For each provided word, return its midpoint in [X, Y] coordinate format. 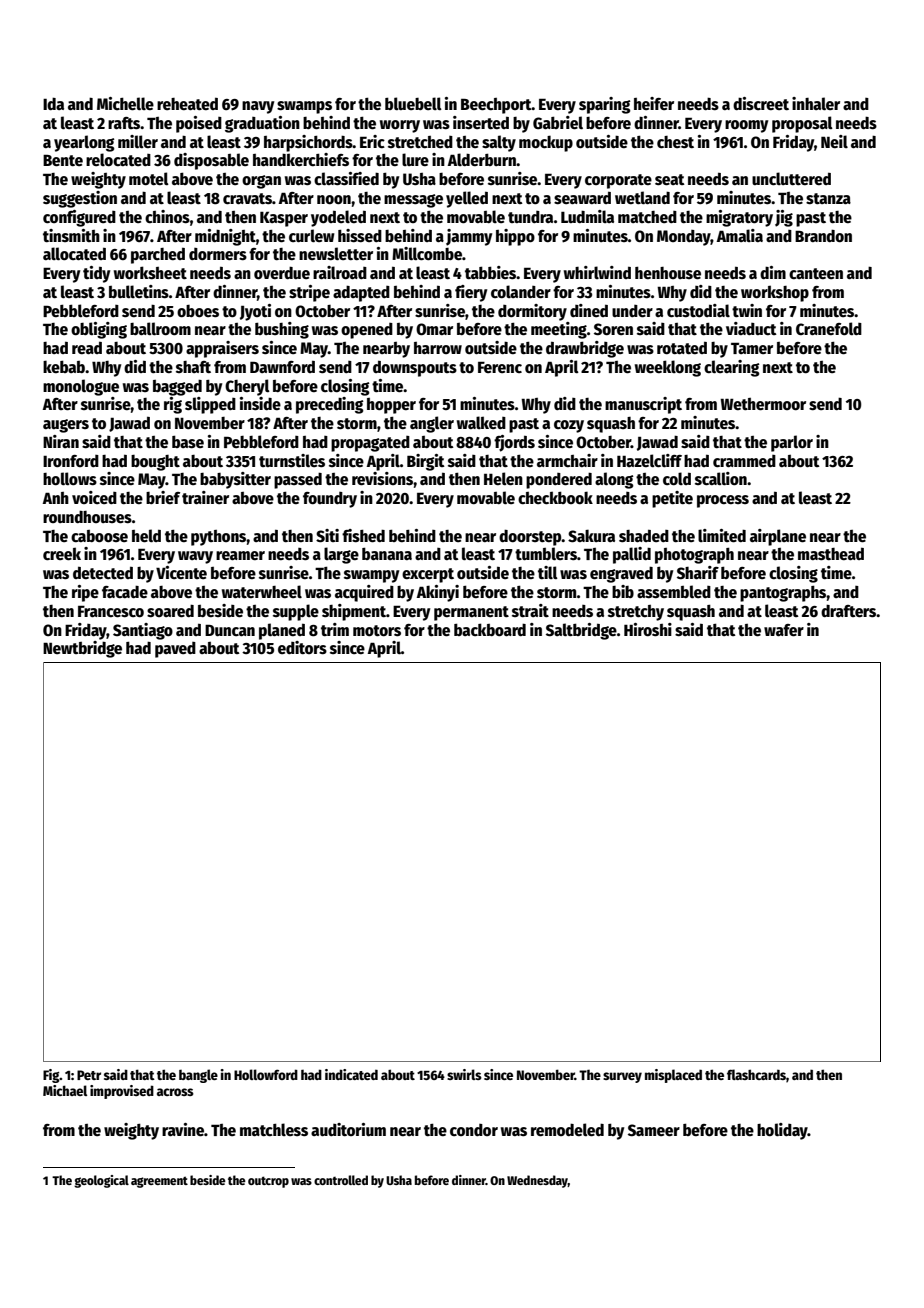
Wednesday [537, 1181]
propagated [370, 444]
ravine [183, 1130]
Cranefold [829, 328]
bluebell [413, 103]
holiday [782, 1131]
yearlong [84, 143]
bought [155, 463]
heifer [654, 103]
